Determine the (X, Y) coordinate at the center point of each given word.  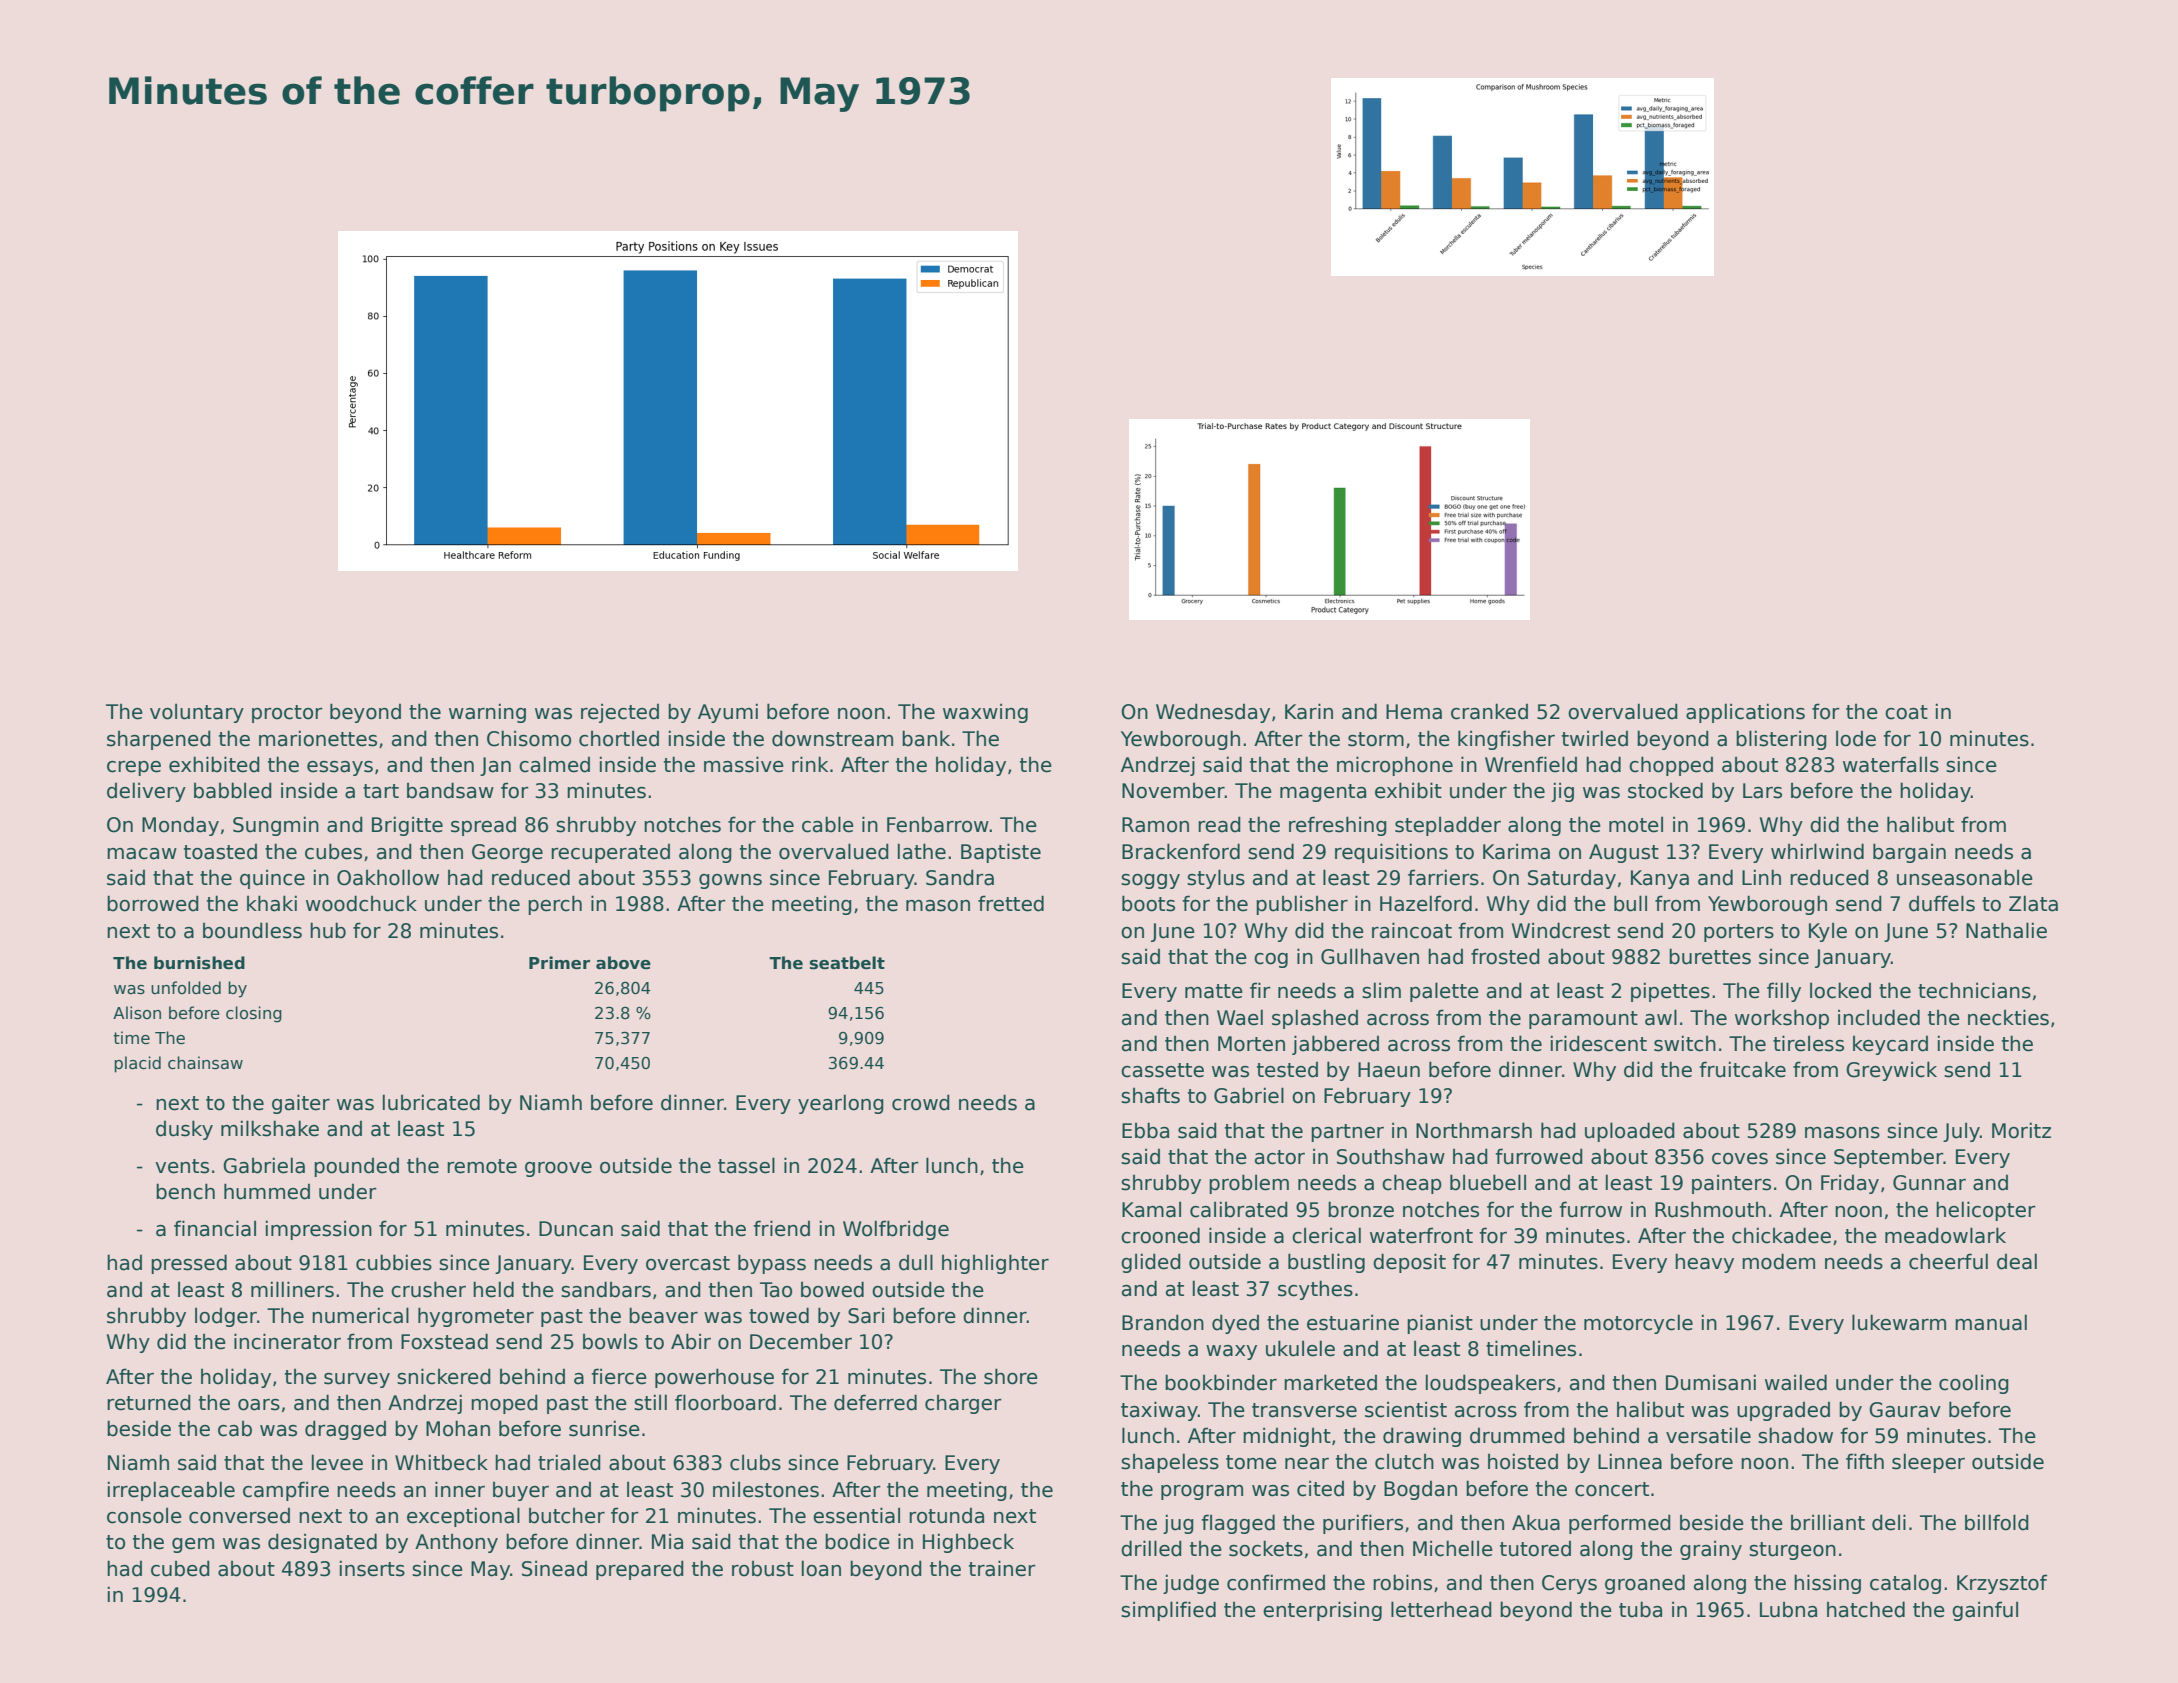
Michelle (1453, 1548)
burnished (199, 963)
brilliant (1828, 1522)
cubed (180, 1568)
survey (357, 1380)
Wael (1240, 1017)
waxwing (985, 713)
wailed (1796, 1382)
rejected (620, 713)
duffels (1942, 903)
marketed (1330, 1382)
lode (1856, 738)
